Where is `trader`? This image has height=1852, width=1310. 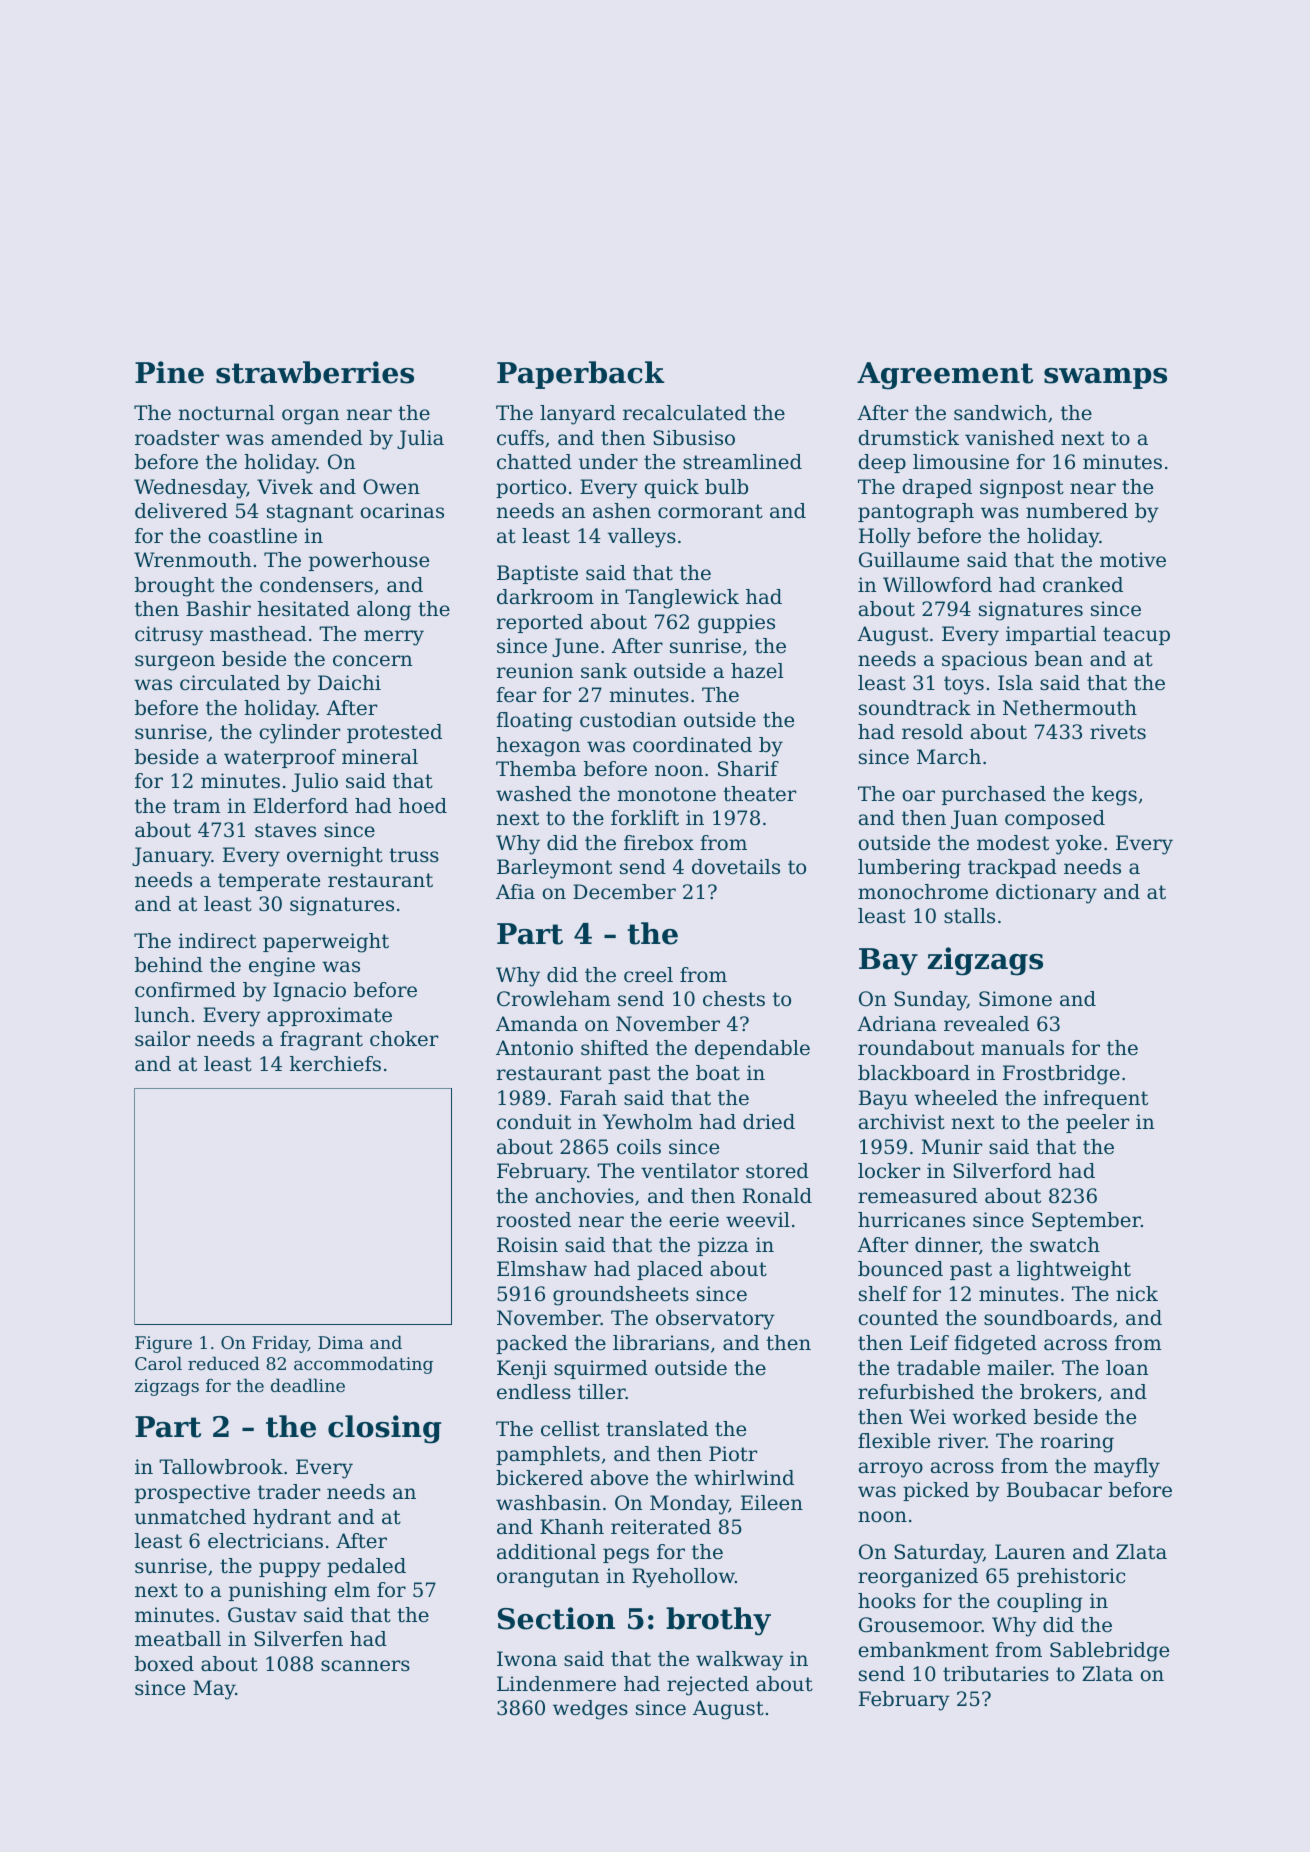
trader is located at coordinates (289, 1492).
